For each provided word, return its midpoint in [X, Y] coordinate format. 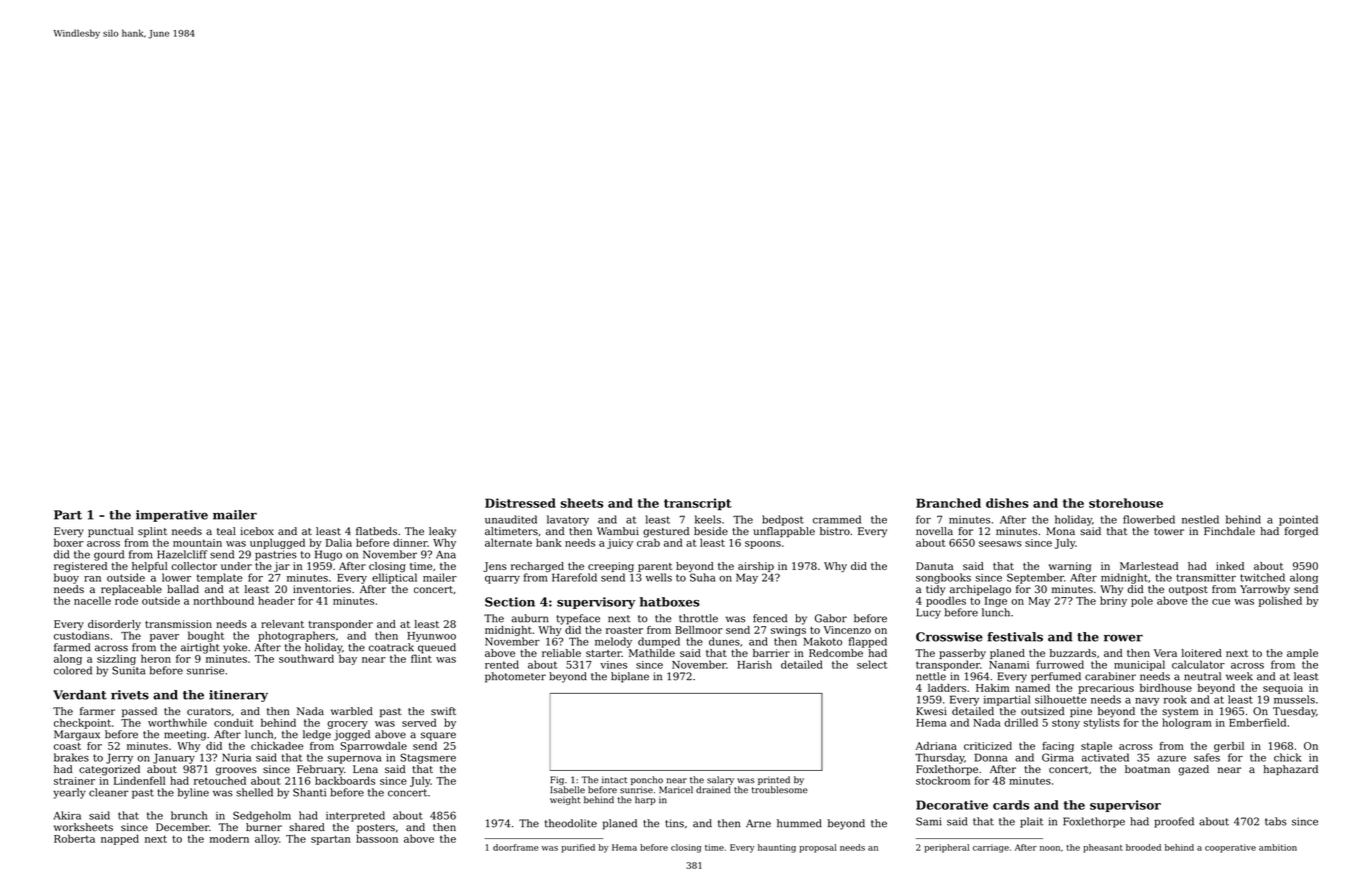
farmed [72, 647]
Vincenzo [847, 630]
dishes [1007, 503]
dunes [724, 641]
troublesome [780, 790]
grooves [236, 771]
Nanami [1009, 665]
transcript [698, 504]
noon [1050, 848]
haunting [777, 848]
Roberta [74, 838]
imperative [172, 516]
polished [1280, 601]
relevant [282, 624]
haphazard [1290, 770]
